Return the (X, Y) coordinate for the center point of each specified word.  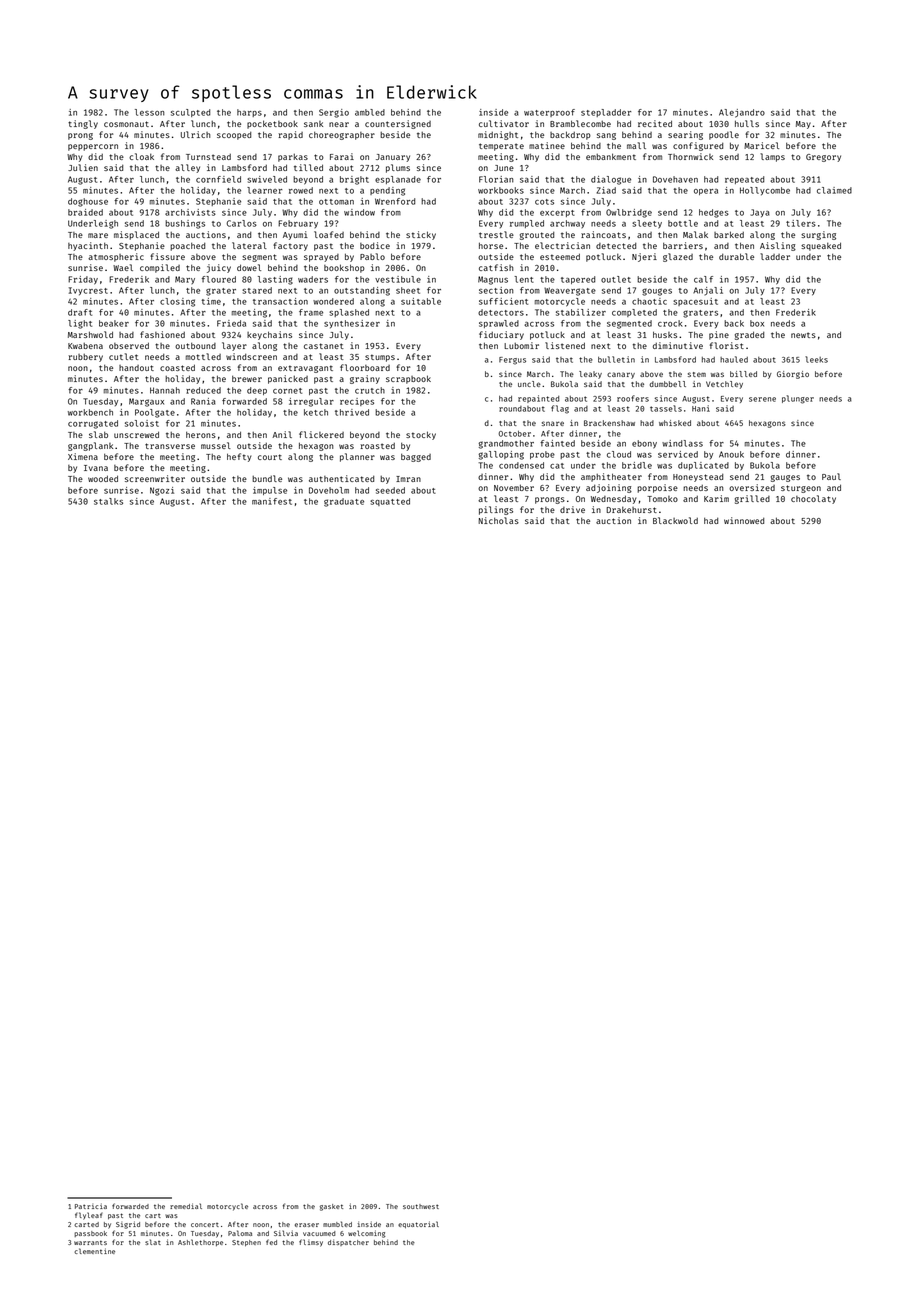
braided (85, 212)
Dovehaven (675, 179)
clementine (94, 1251)
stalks (108, 501)
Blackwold (675, 520)
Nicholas (498, 520)
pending (387, 191)
